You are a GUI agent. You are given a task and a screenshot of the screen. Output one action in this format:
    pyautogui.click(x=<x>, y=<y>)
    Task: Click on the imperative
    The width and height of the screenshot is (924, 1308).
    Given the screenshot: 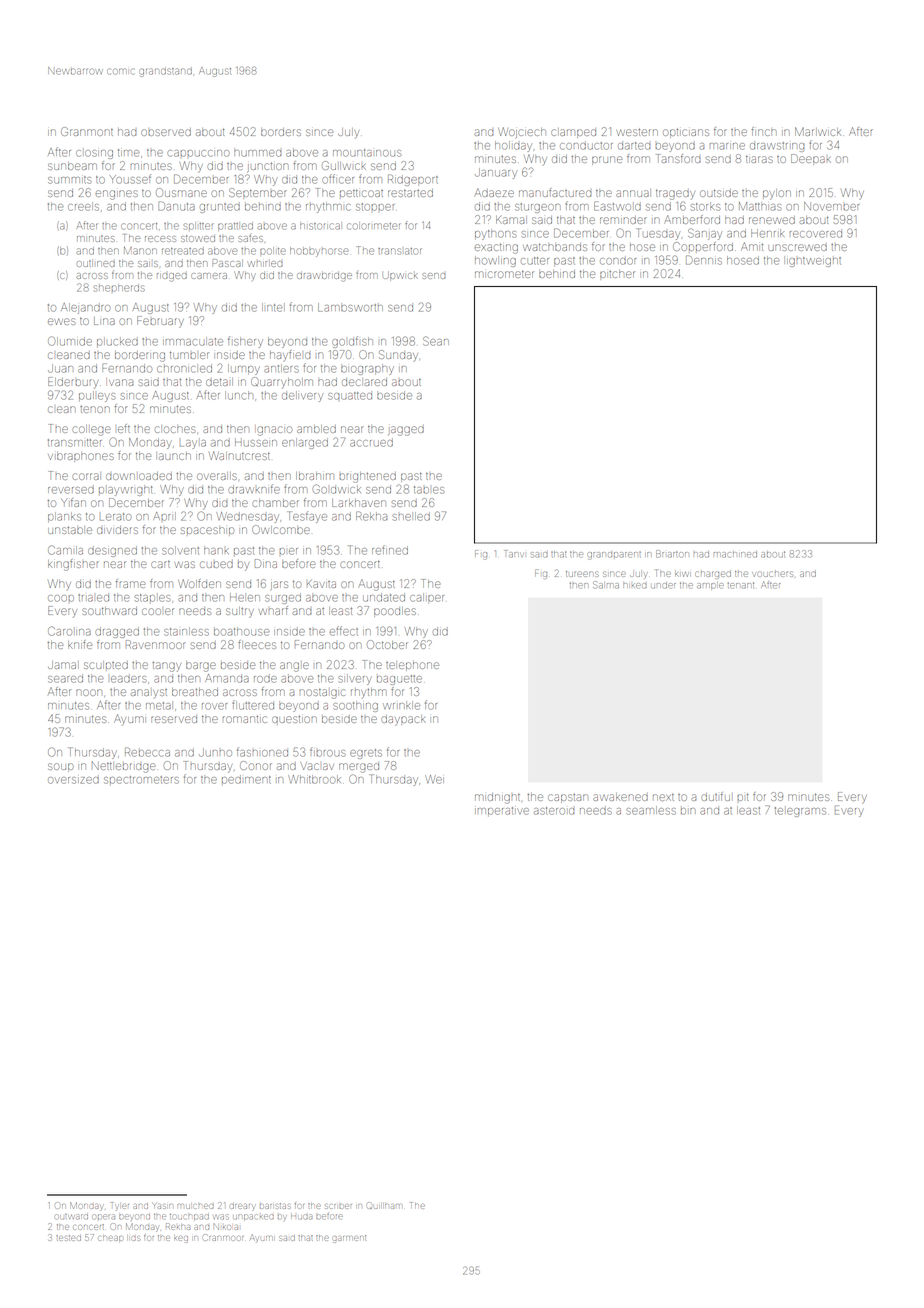 What is the action you would take?
    pyautogui.click(x=502, y=811)
